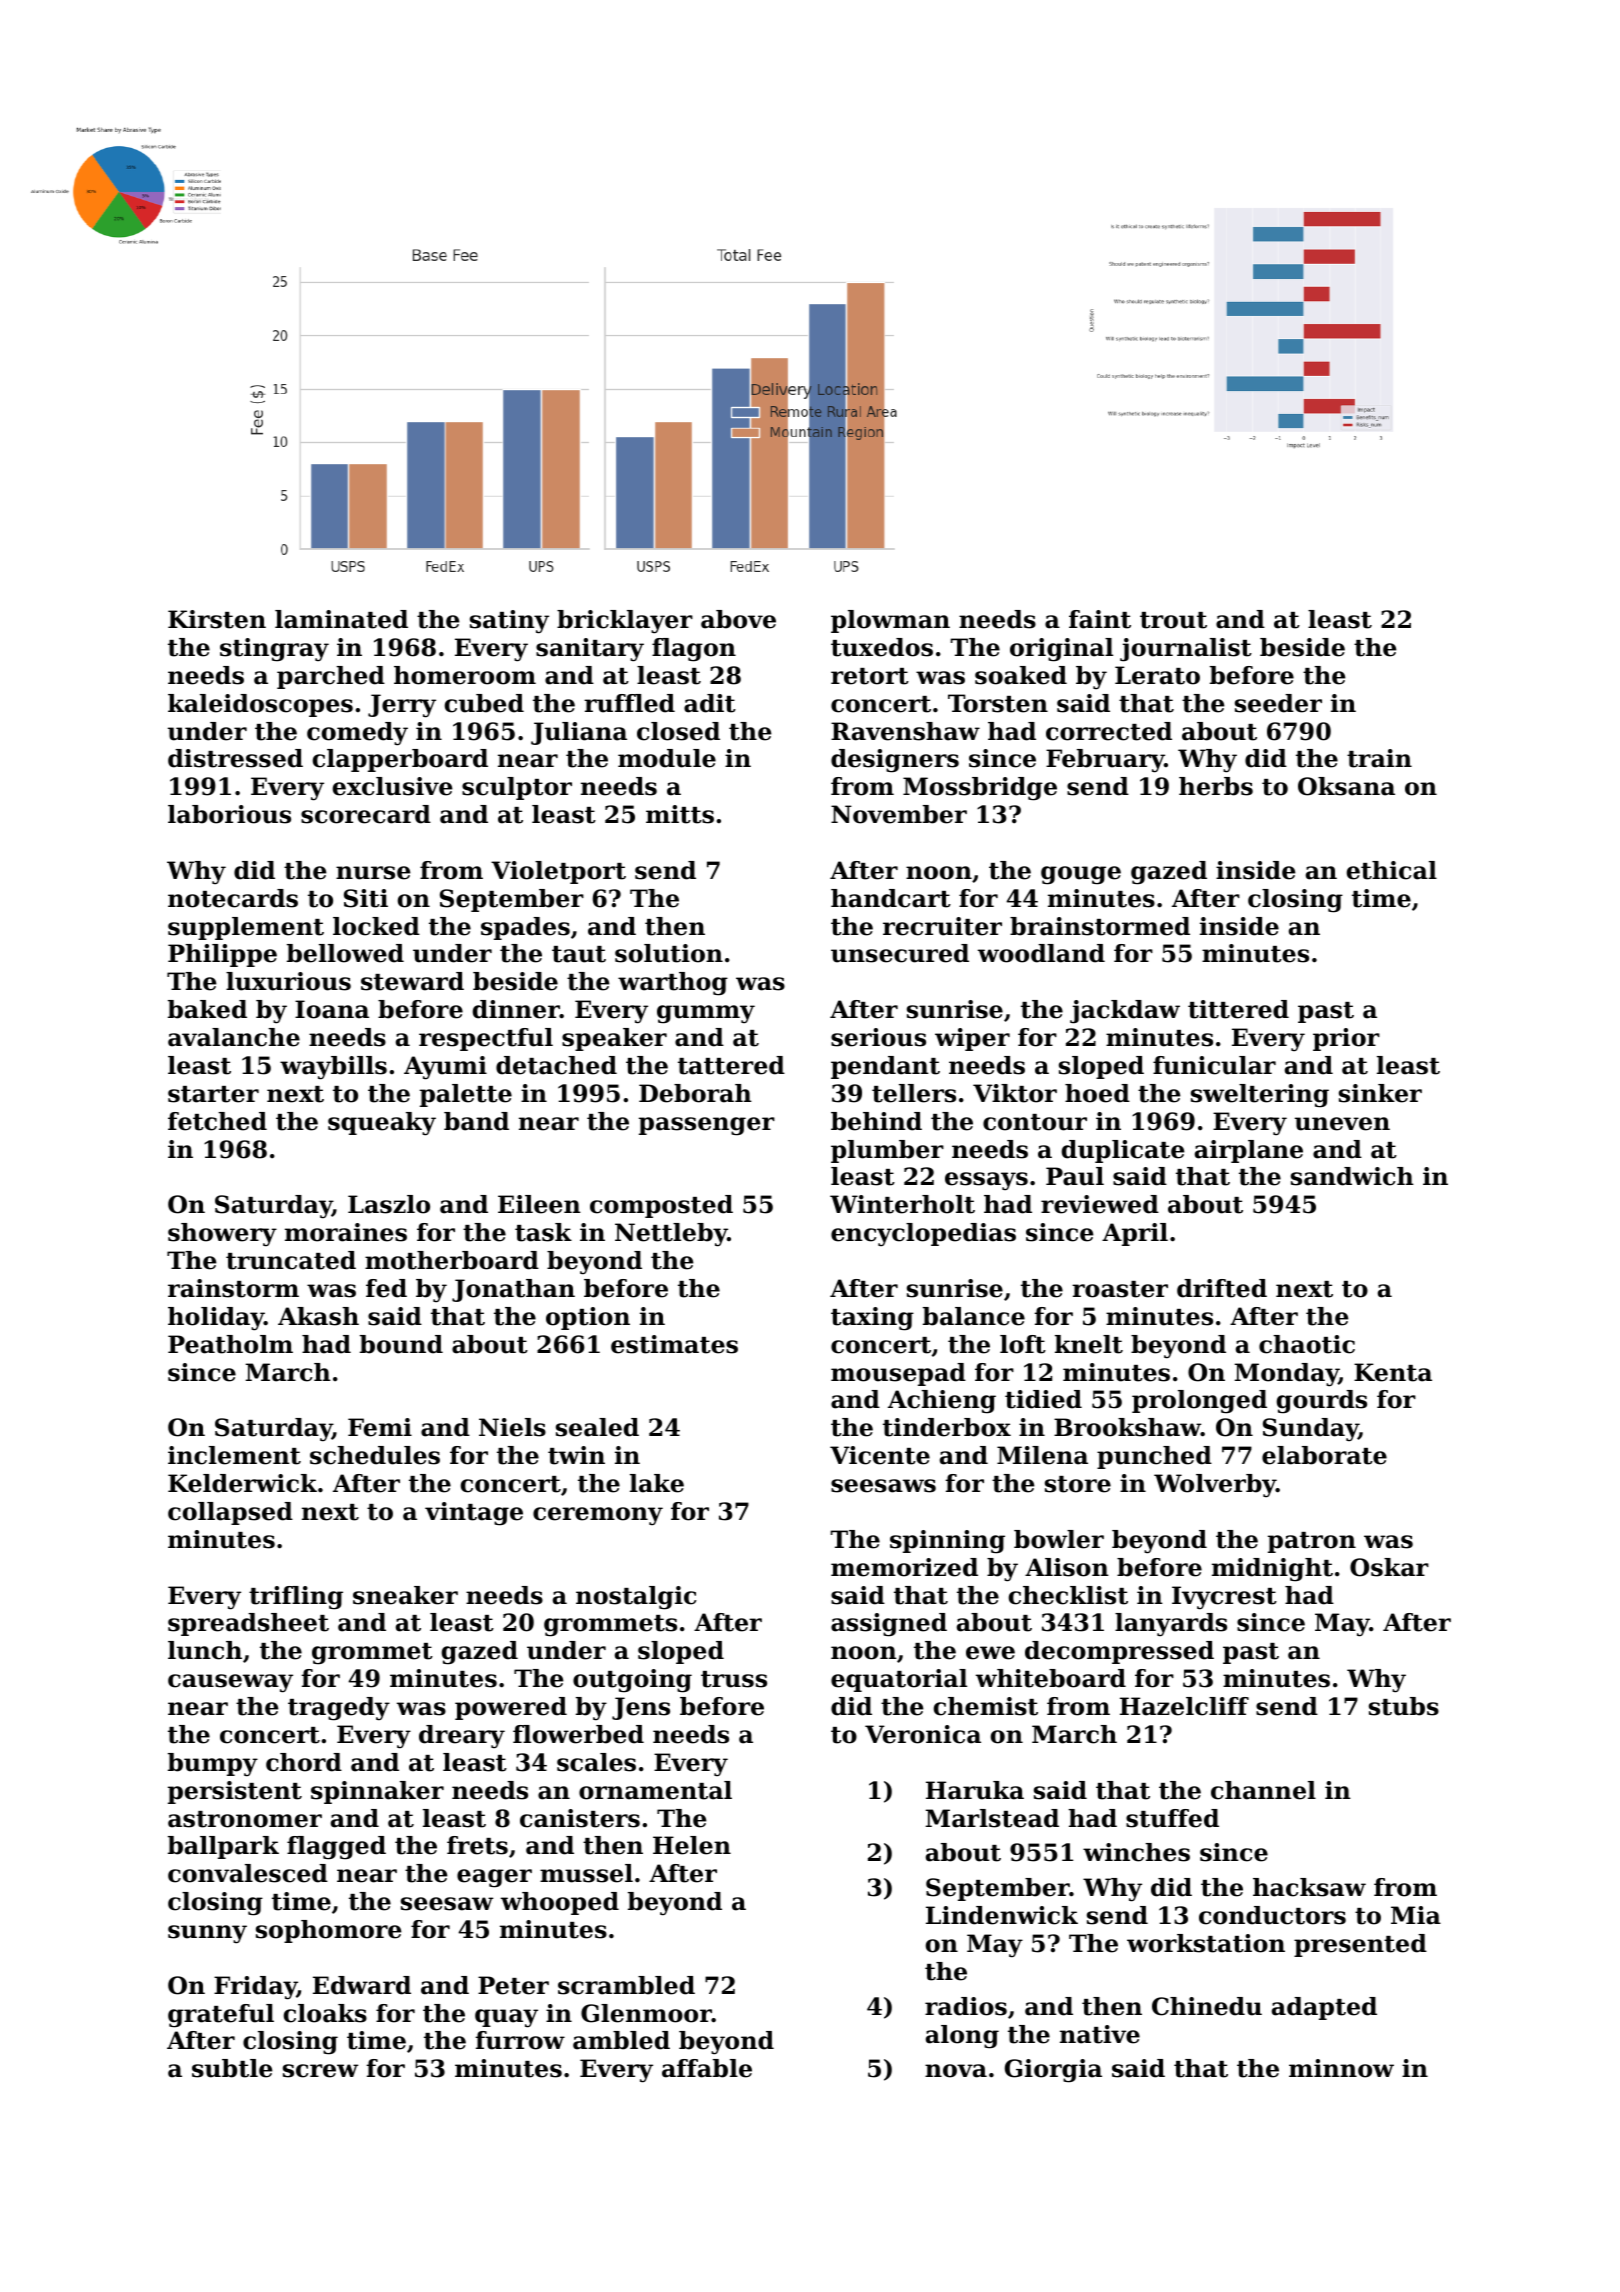  Describe the element at coordinates (1171, 1624) in the image. I see `lanyards` at that location.
